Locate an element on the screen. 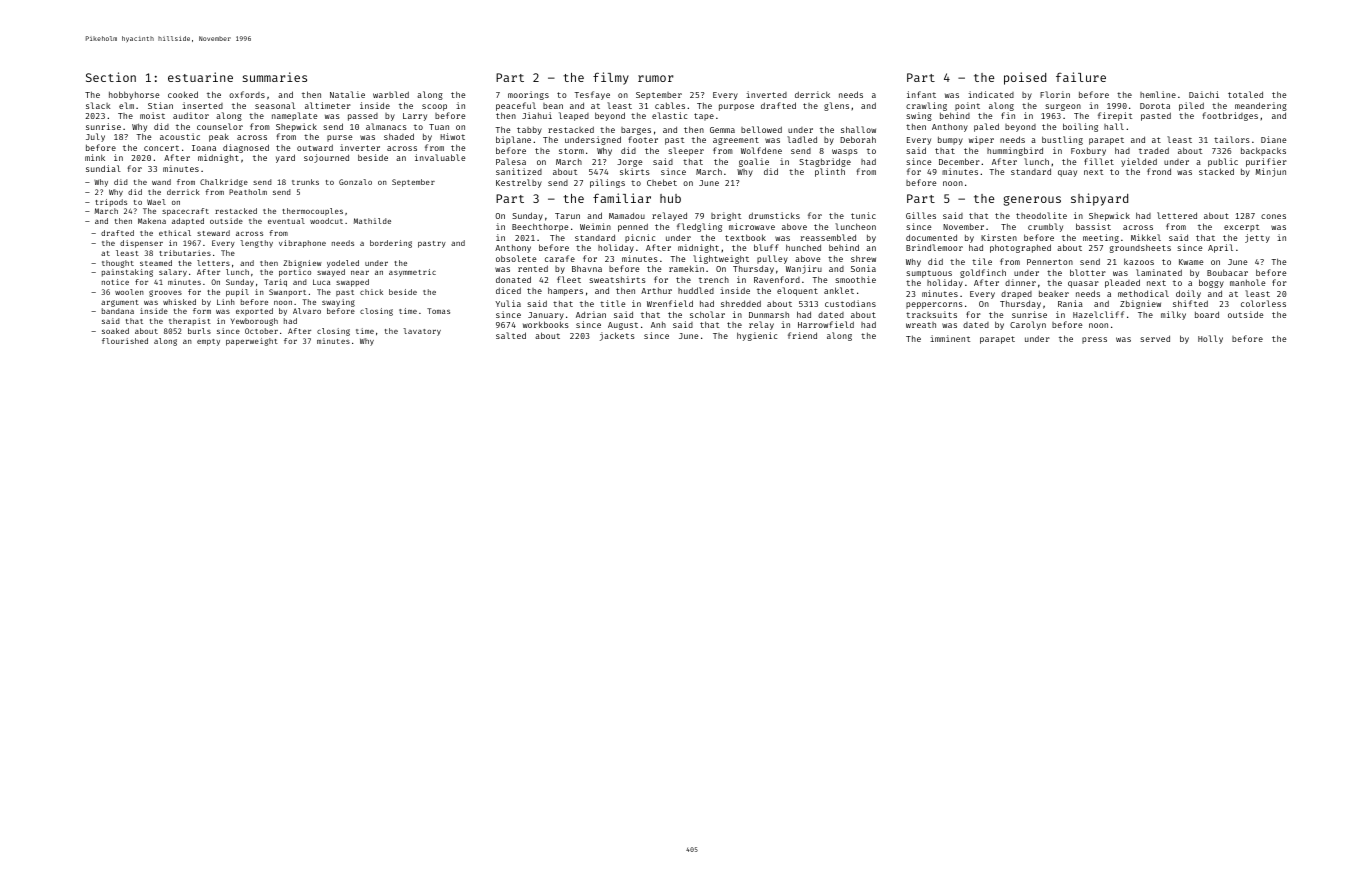  pilings is located at coordinates (607, 183).
